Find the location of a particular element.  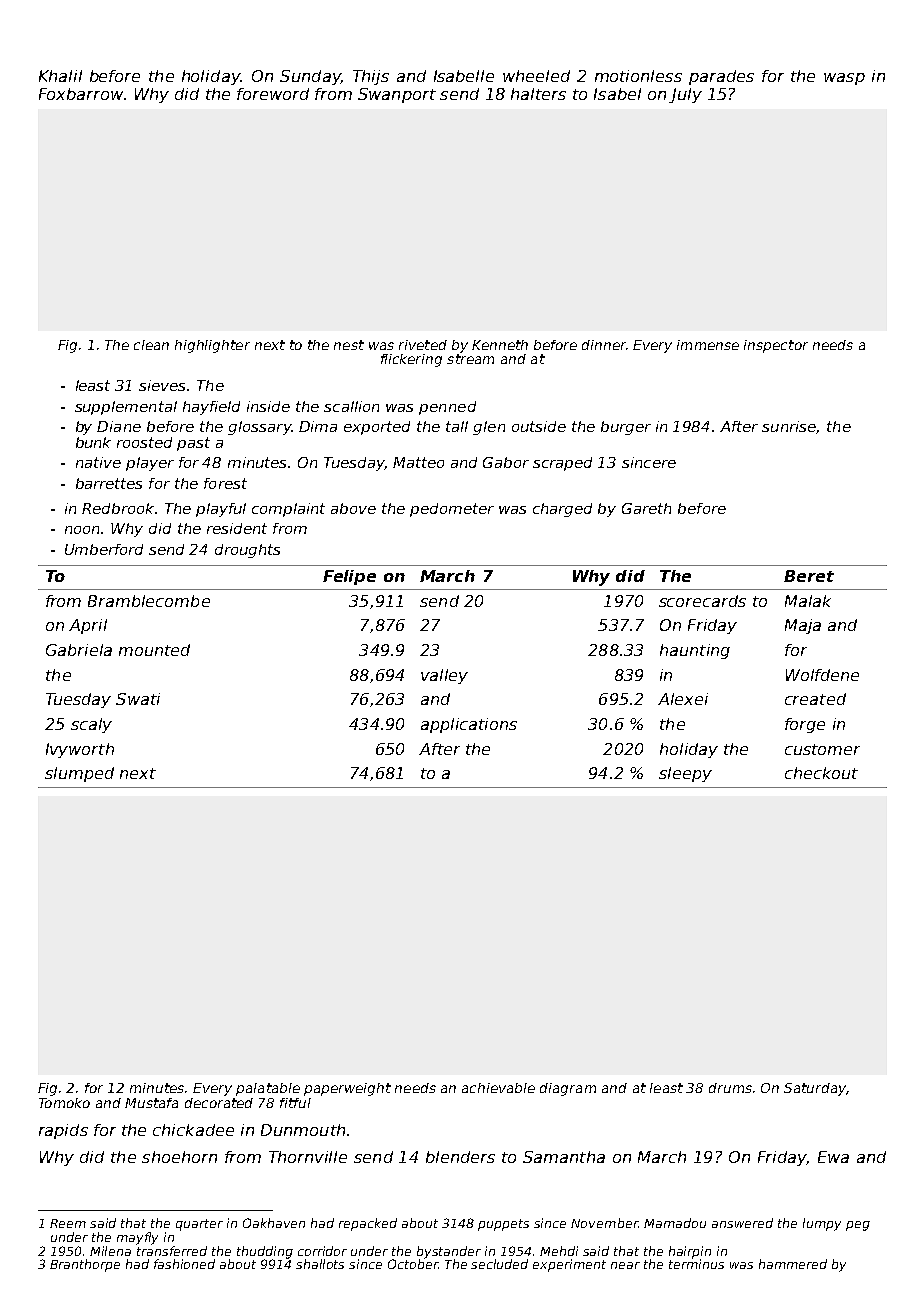

highlighter is located at coordinates (212, 346).
